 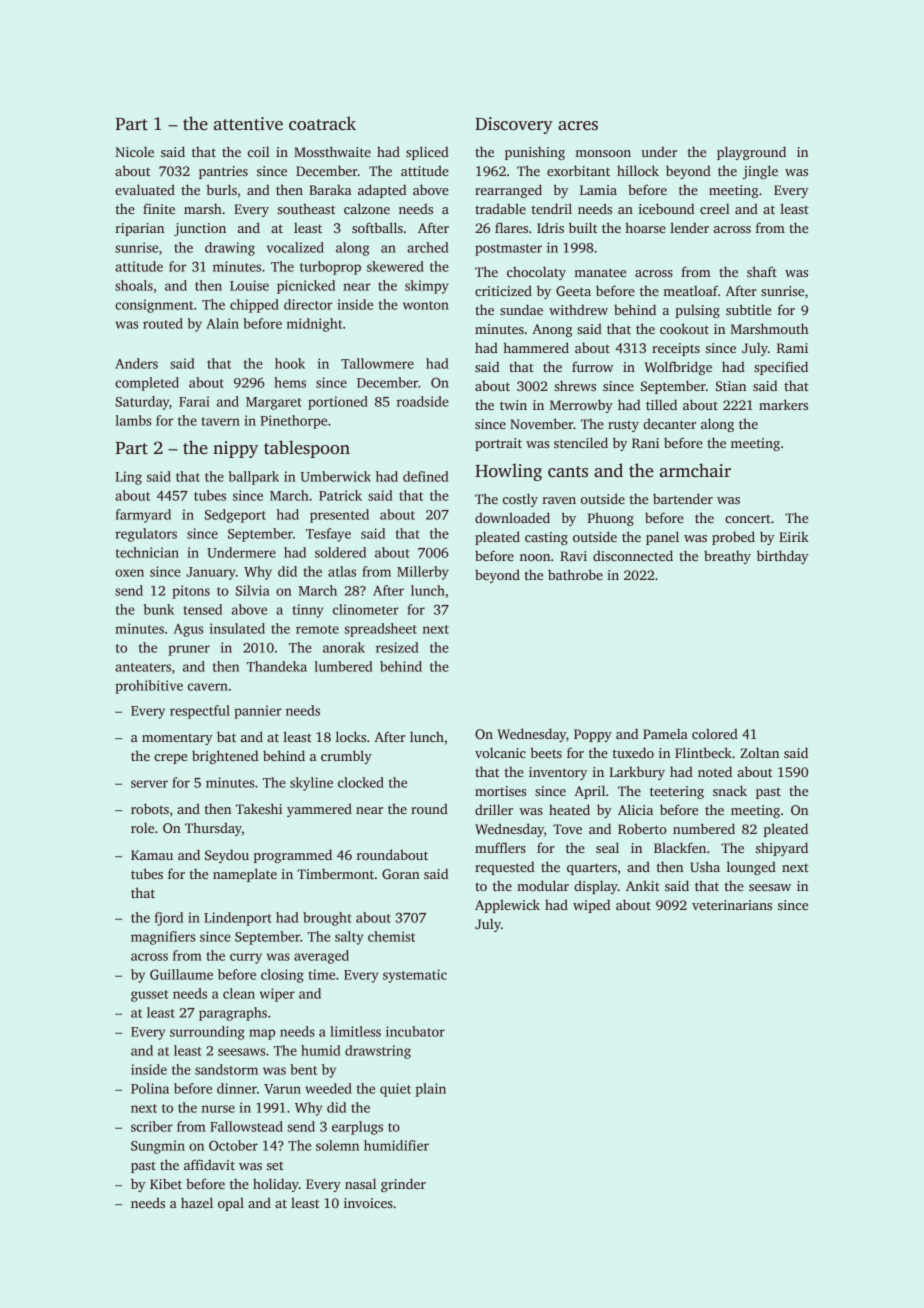 What do you see at coordinates (645, 443) in the document?
I see `Rani` at bounding box center [645, 443].
